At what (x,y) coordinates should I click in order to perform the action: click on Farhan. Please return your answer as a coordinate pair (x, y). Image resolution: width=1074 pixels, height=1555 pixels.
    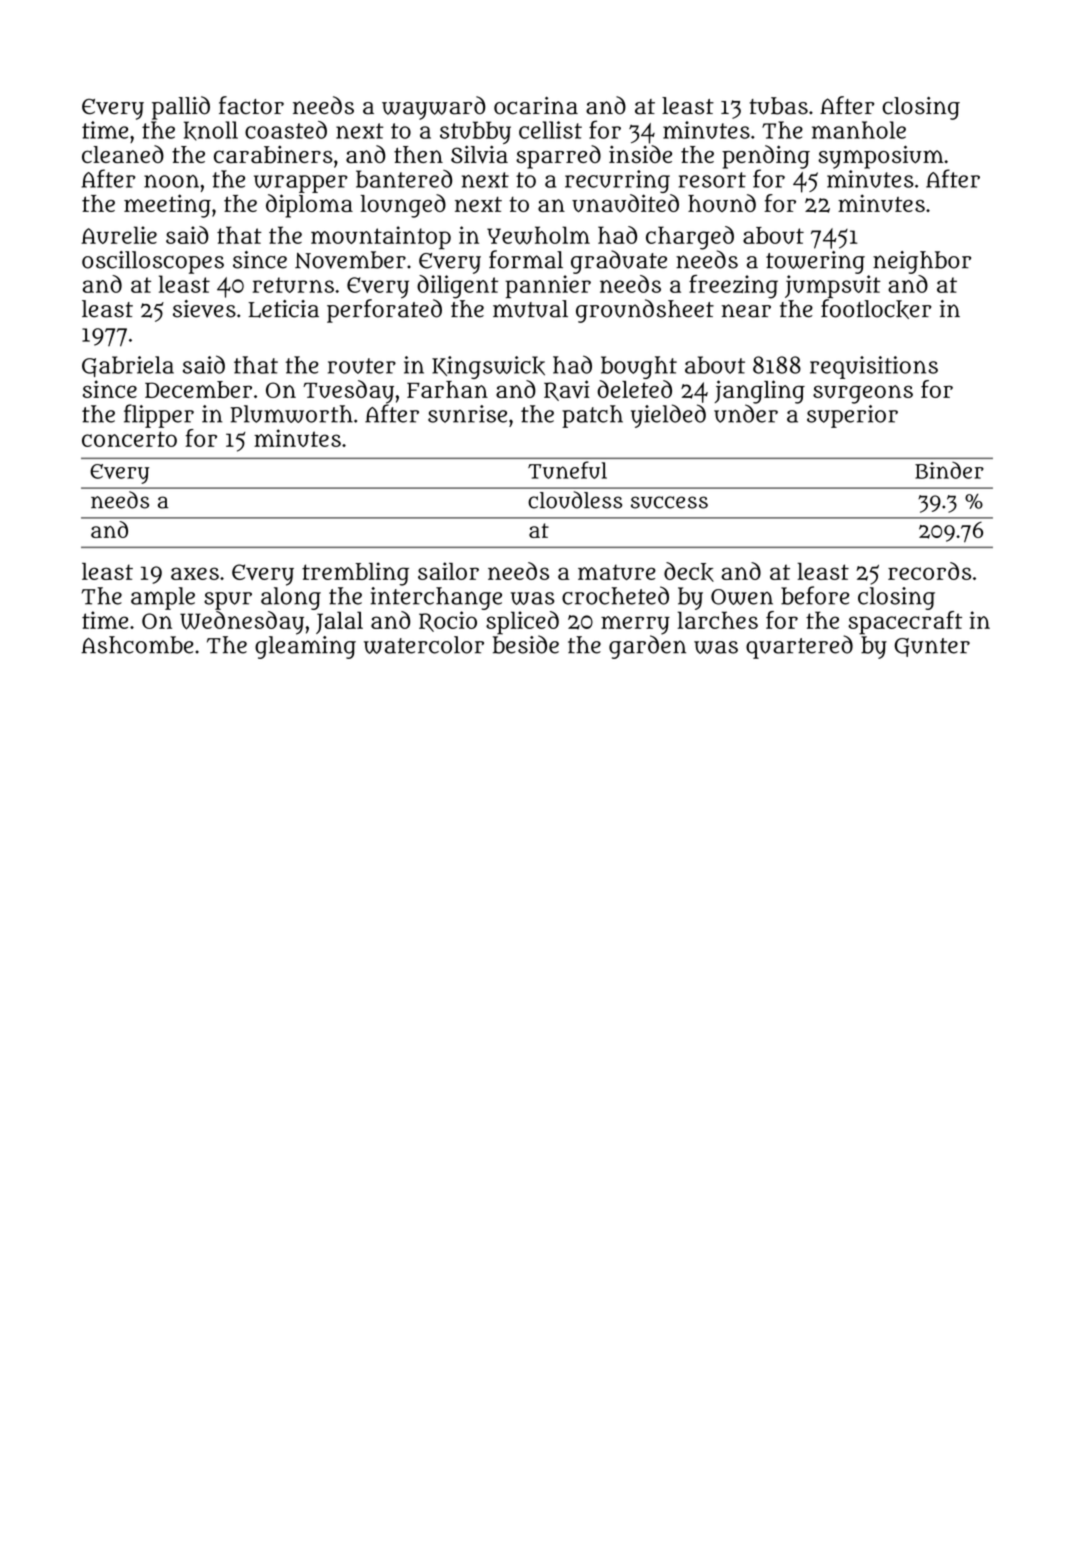
    Looking at the image, I should click on (447, 389).
